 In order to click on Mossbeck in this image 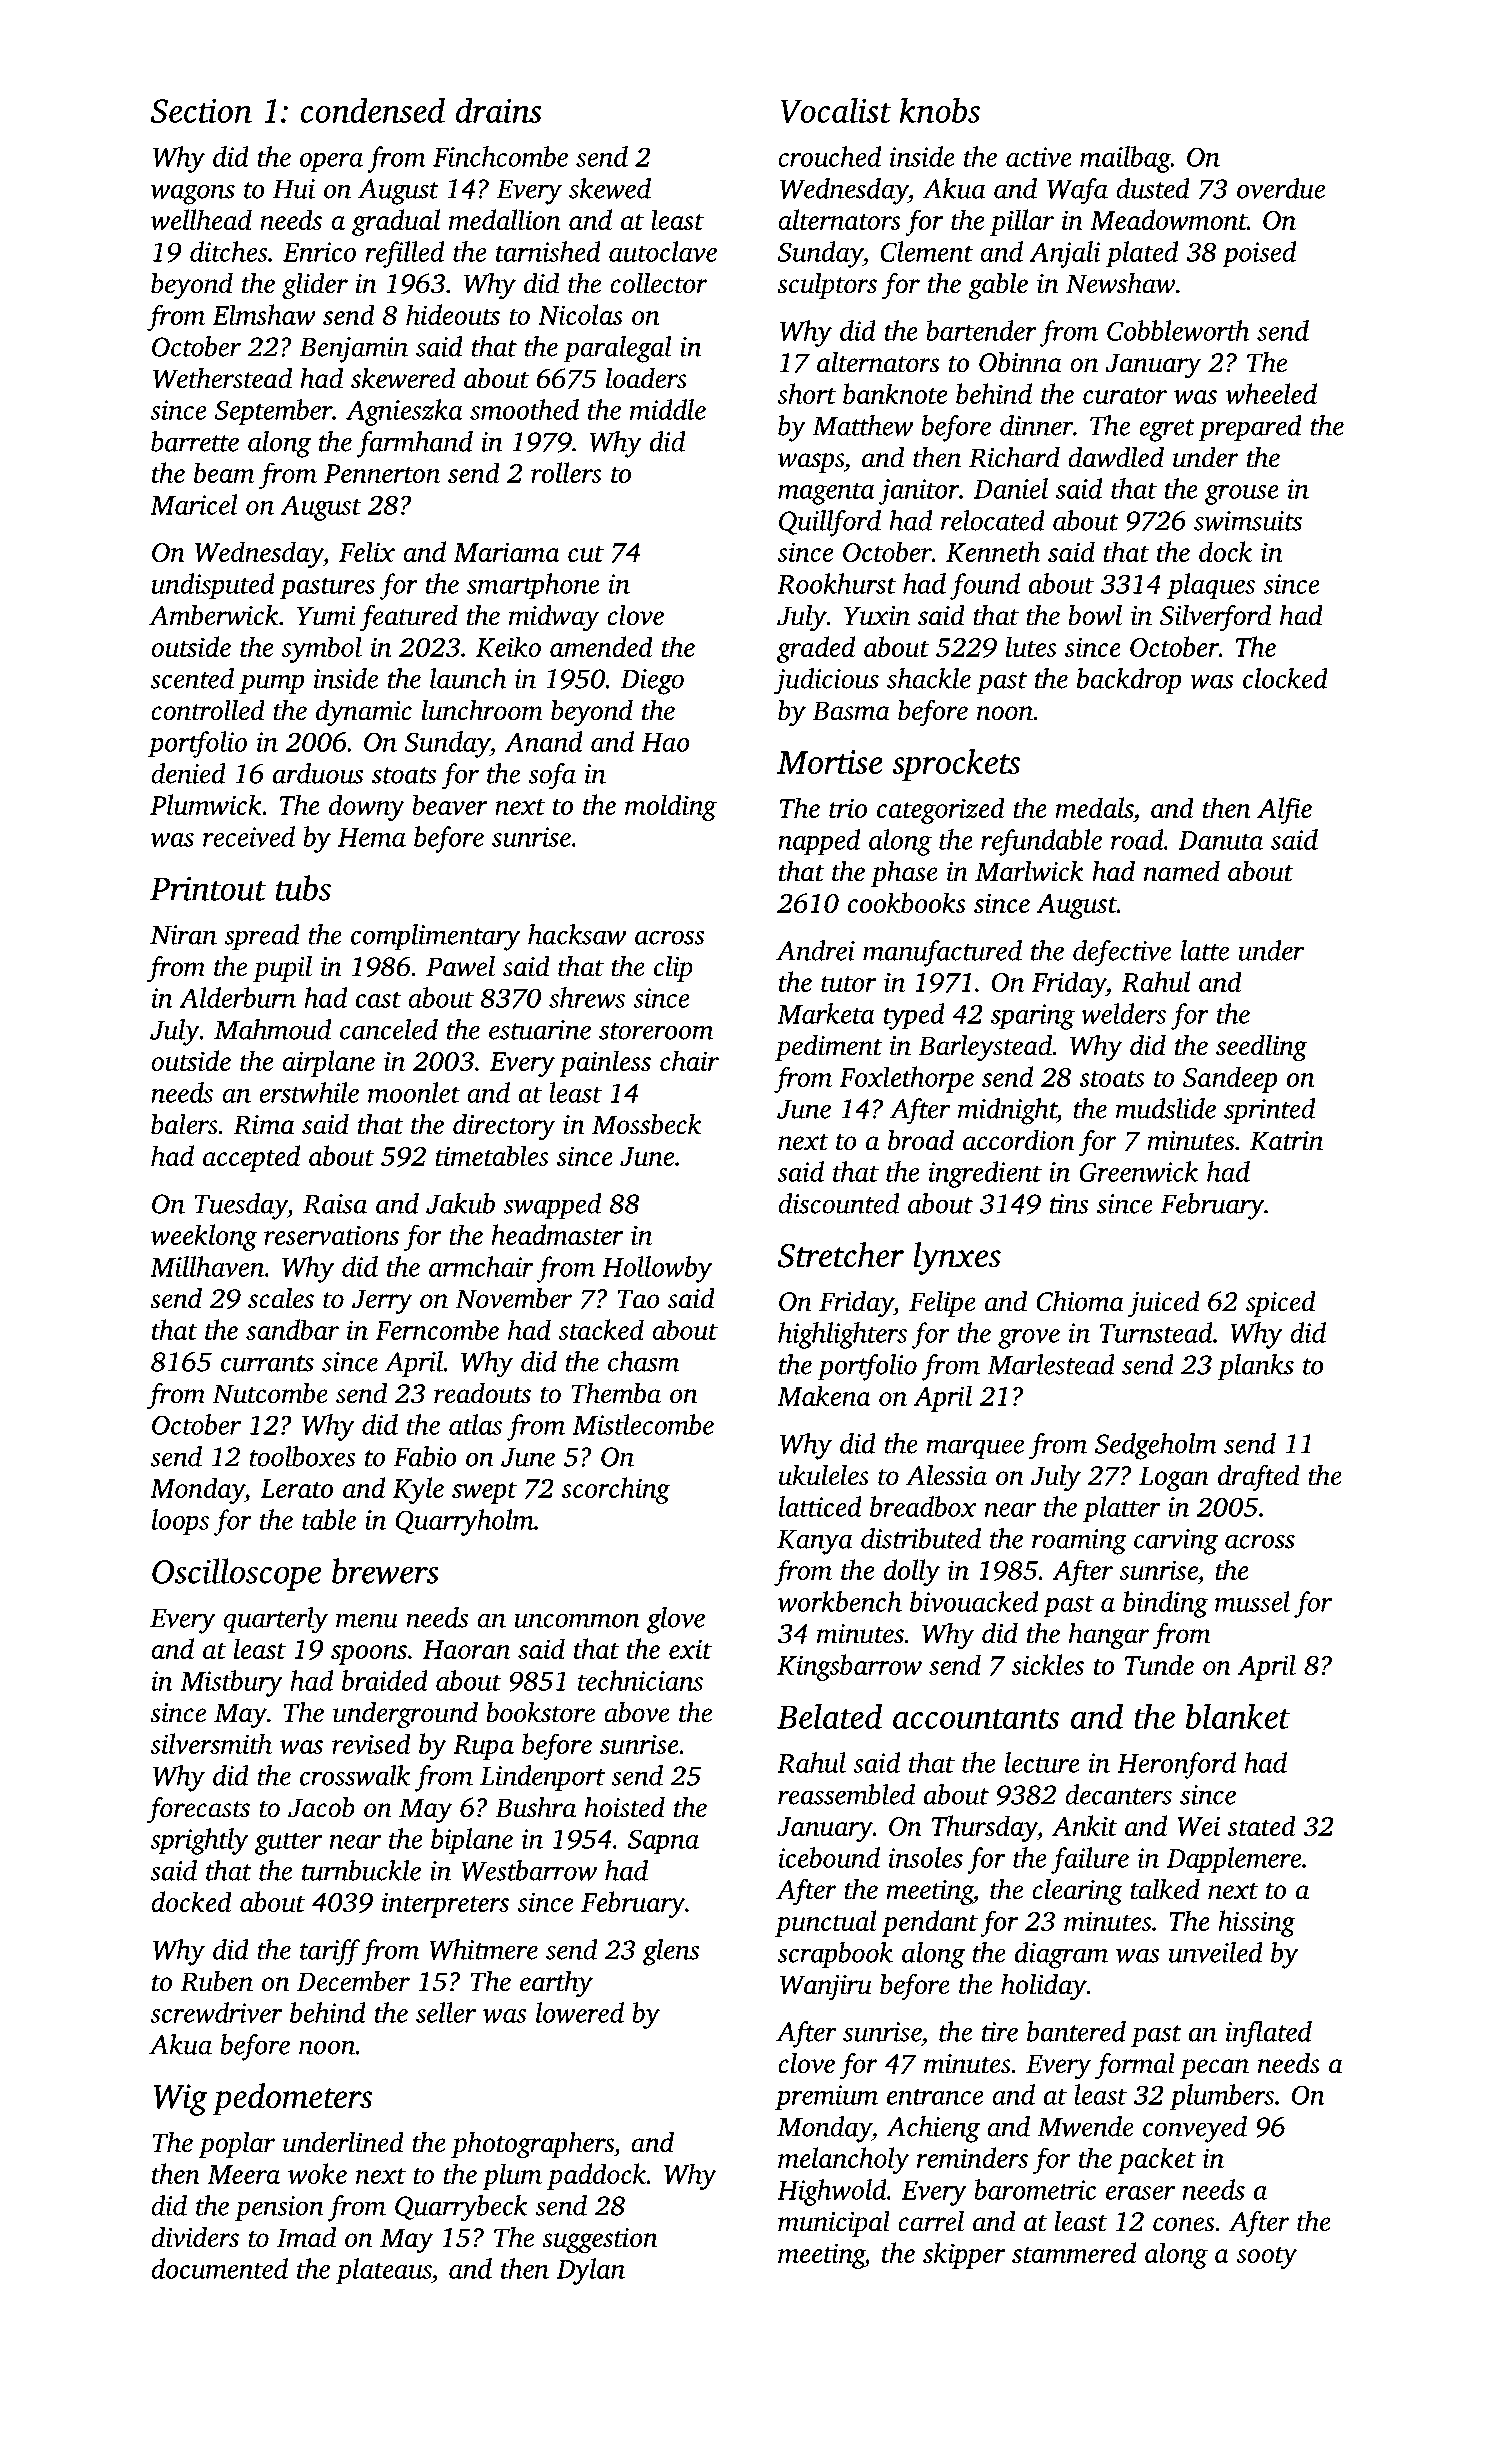, I will do `click(646, 1124)`.
